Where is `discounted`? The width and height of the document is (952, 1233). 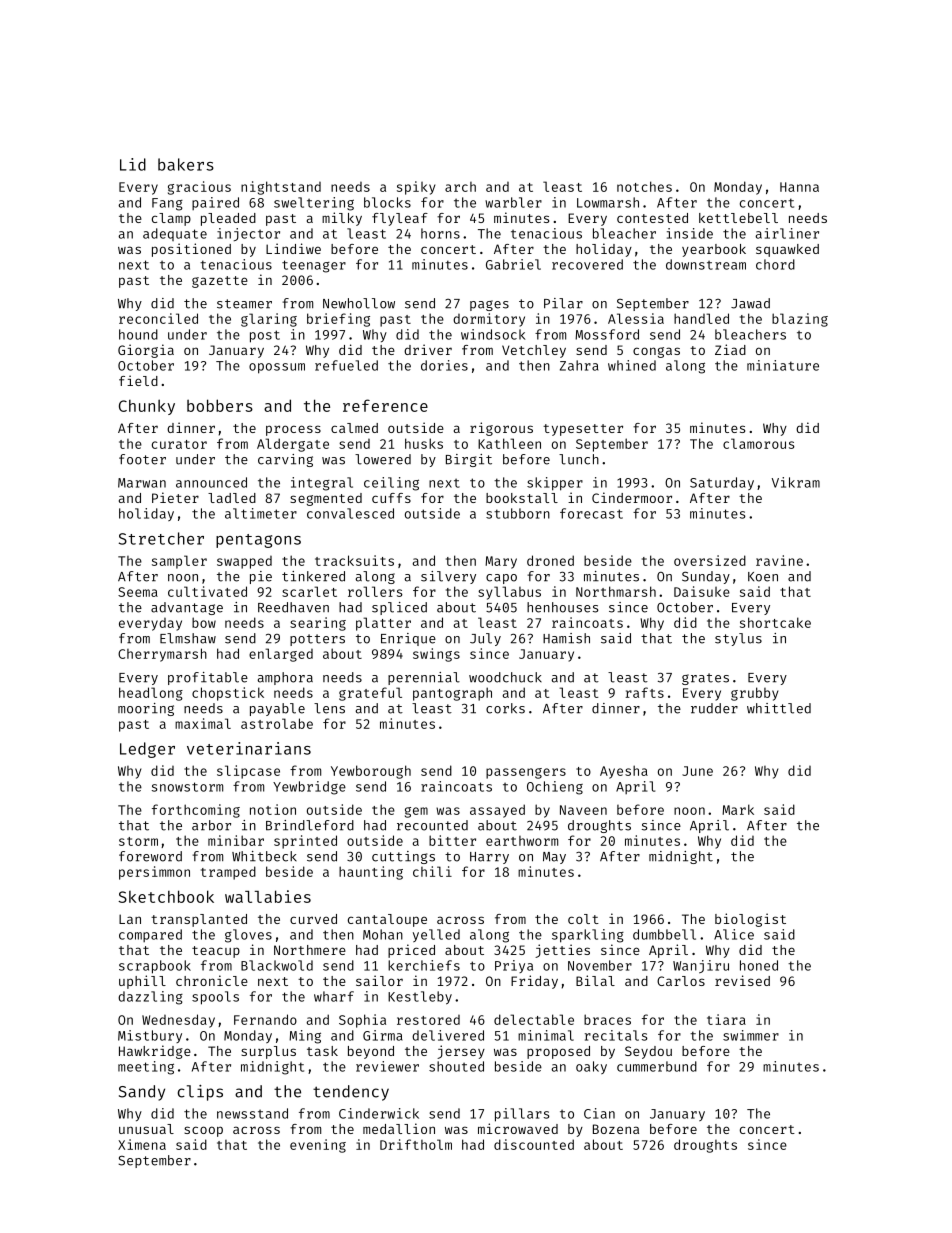
discounted is located at coordinates (534, 1144).
